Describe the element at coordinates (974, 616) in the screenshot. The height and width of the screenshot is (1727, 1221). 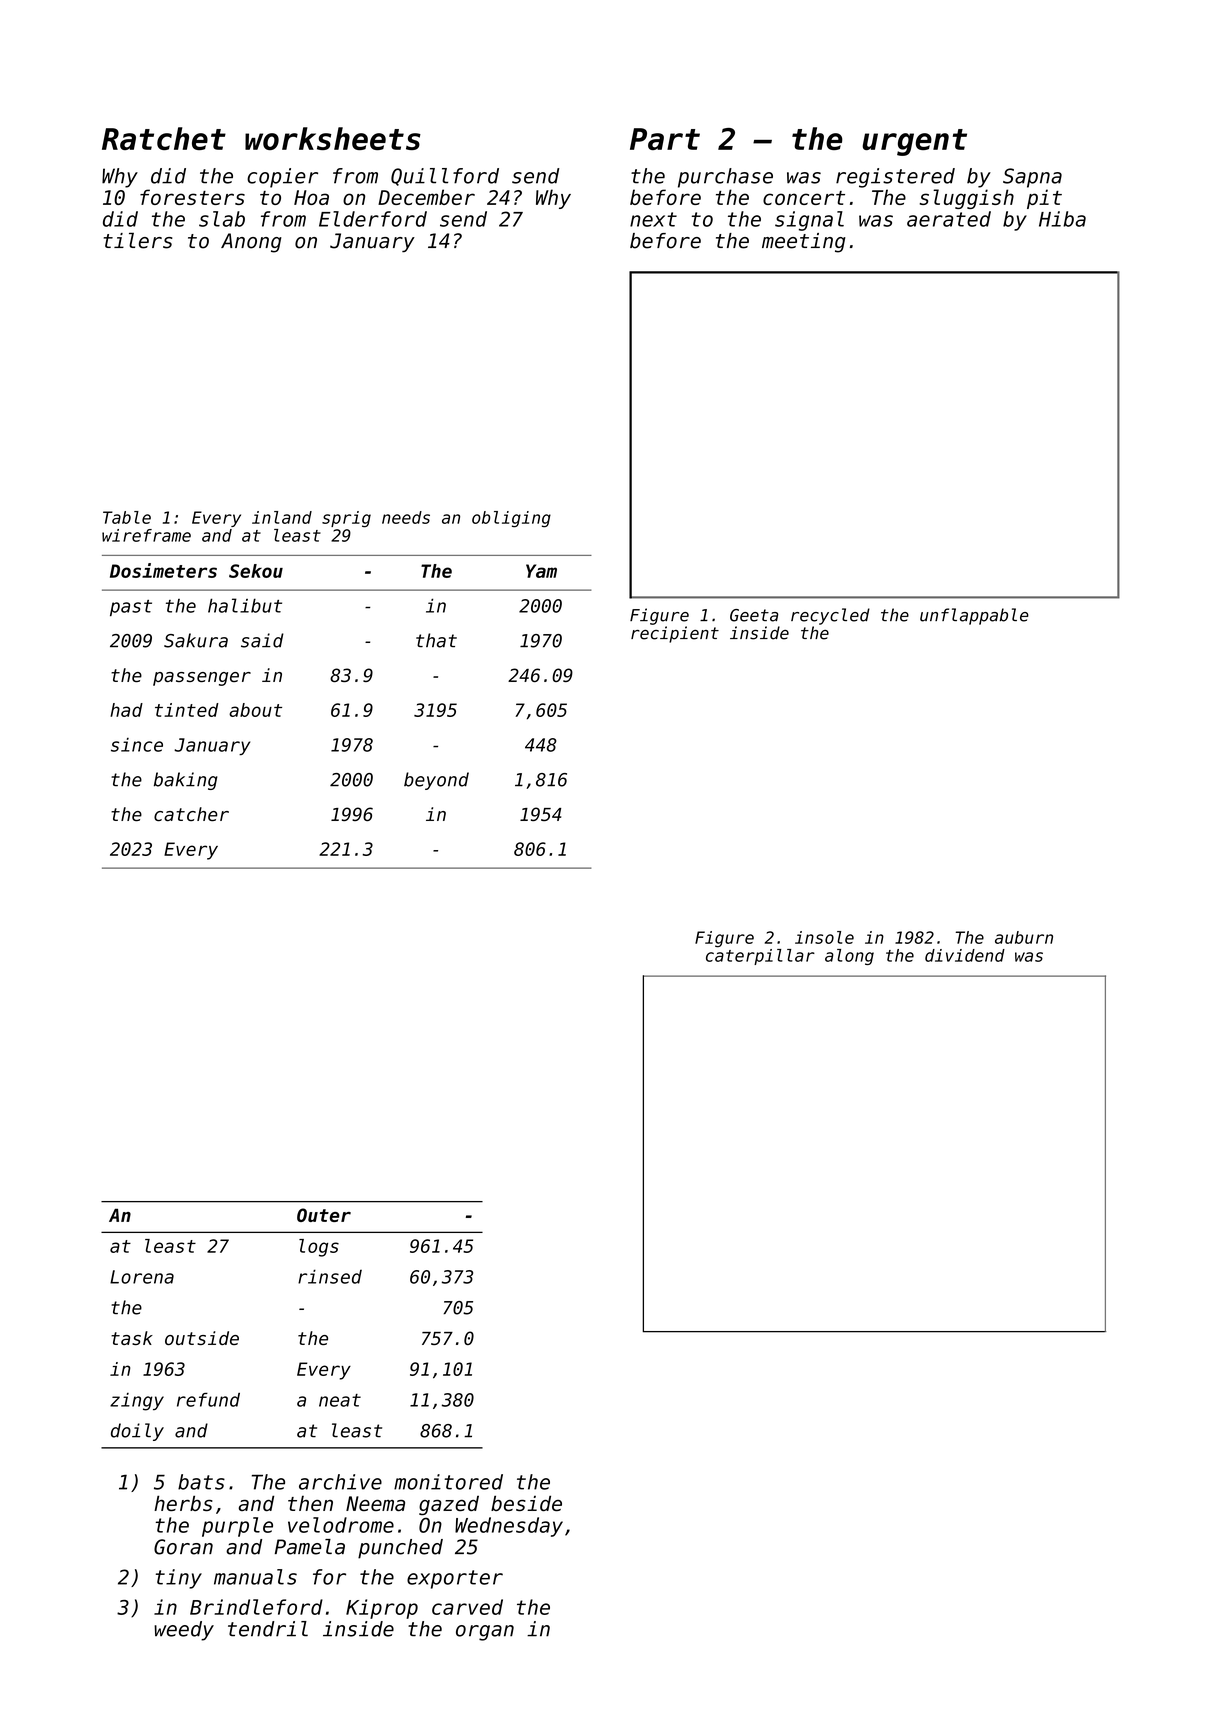
I see `unflappable` at that location.
